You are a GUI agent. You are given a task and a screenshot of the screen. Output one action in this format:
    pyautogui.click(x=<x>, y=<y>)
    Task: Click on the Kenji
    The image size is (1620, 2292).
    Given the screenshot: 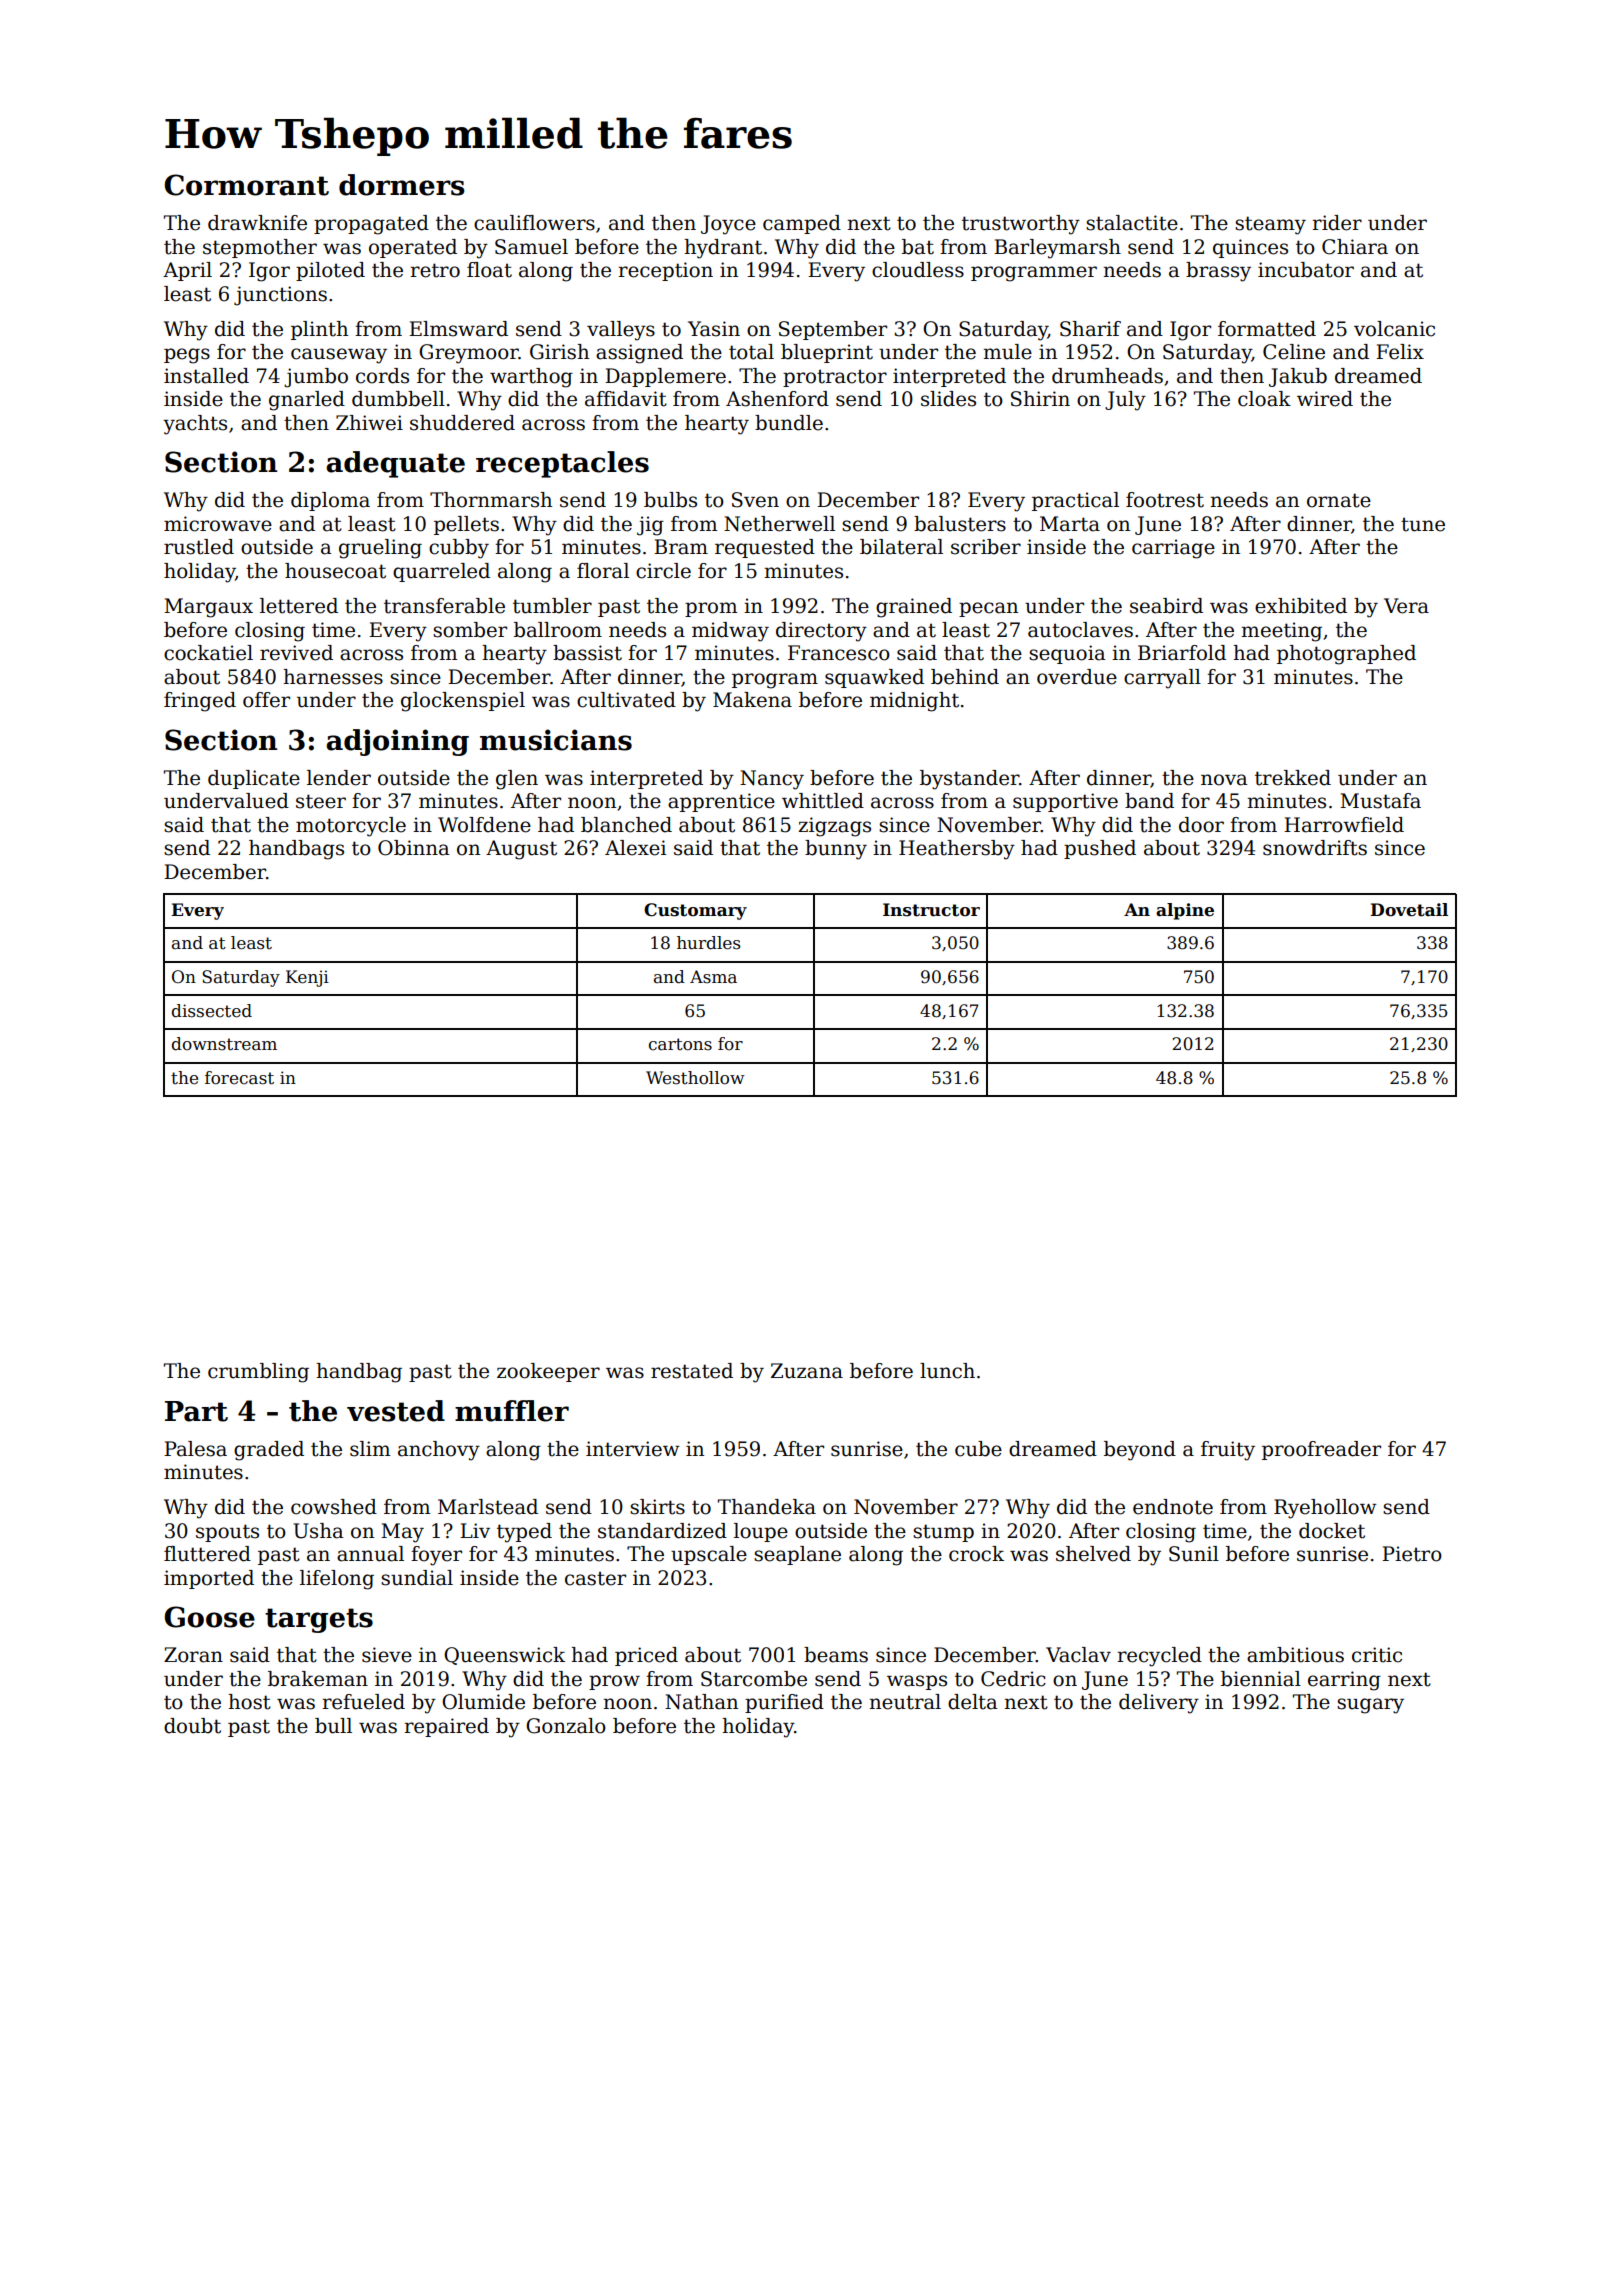 What is the action you would take?
    pyautogui.click(x=307, y=978)
